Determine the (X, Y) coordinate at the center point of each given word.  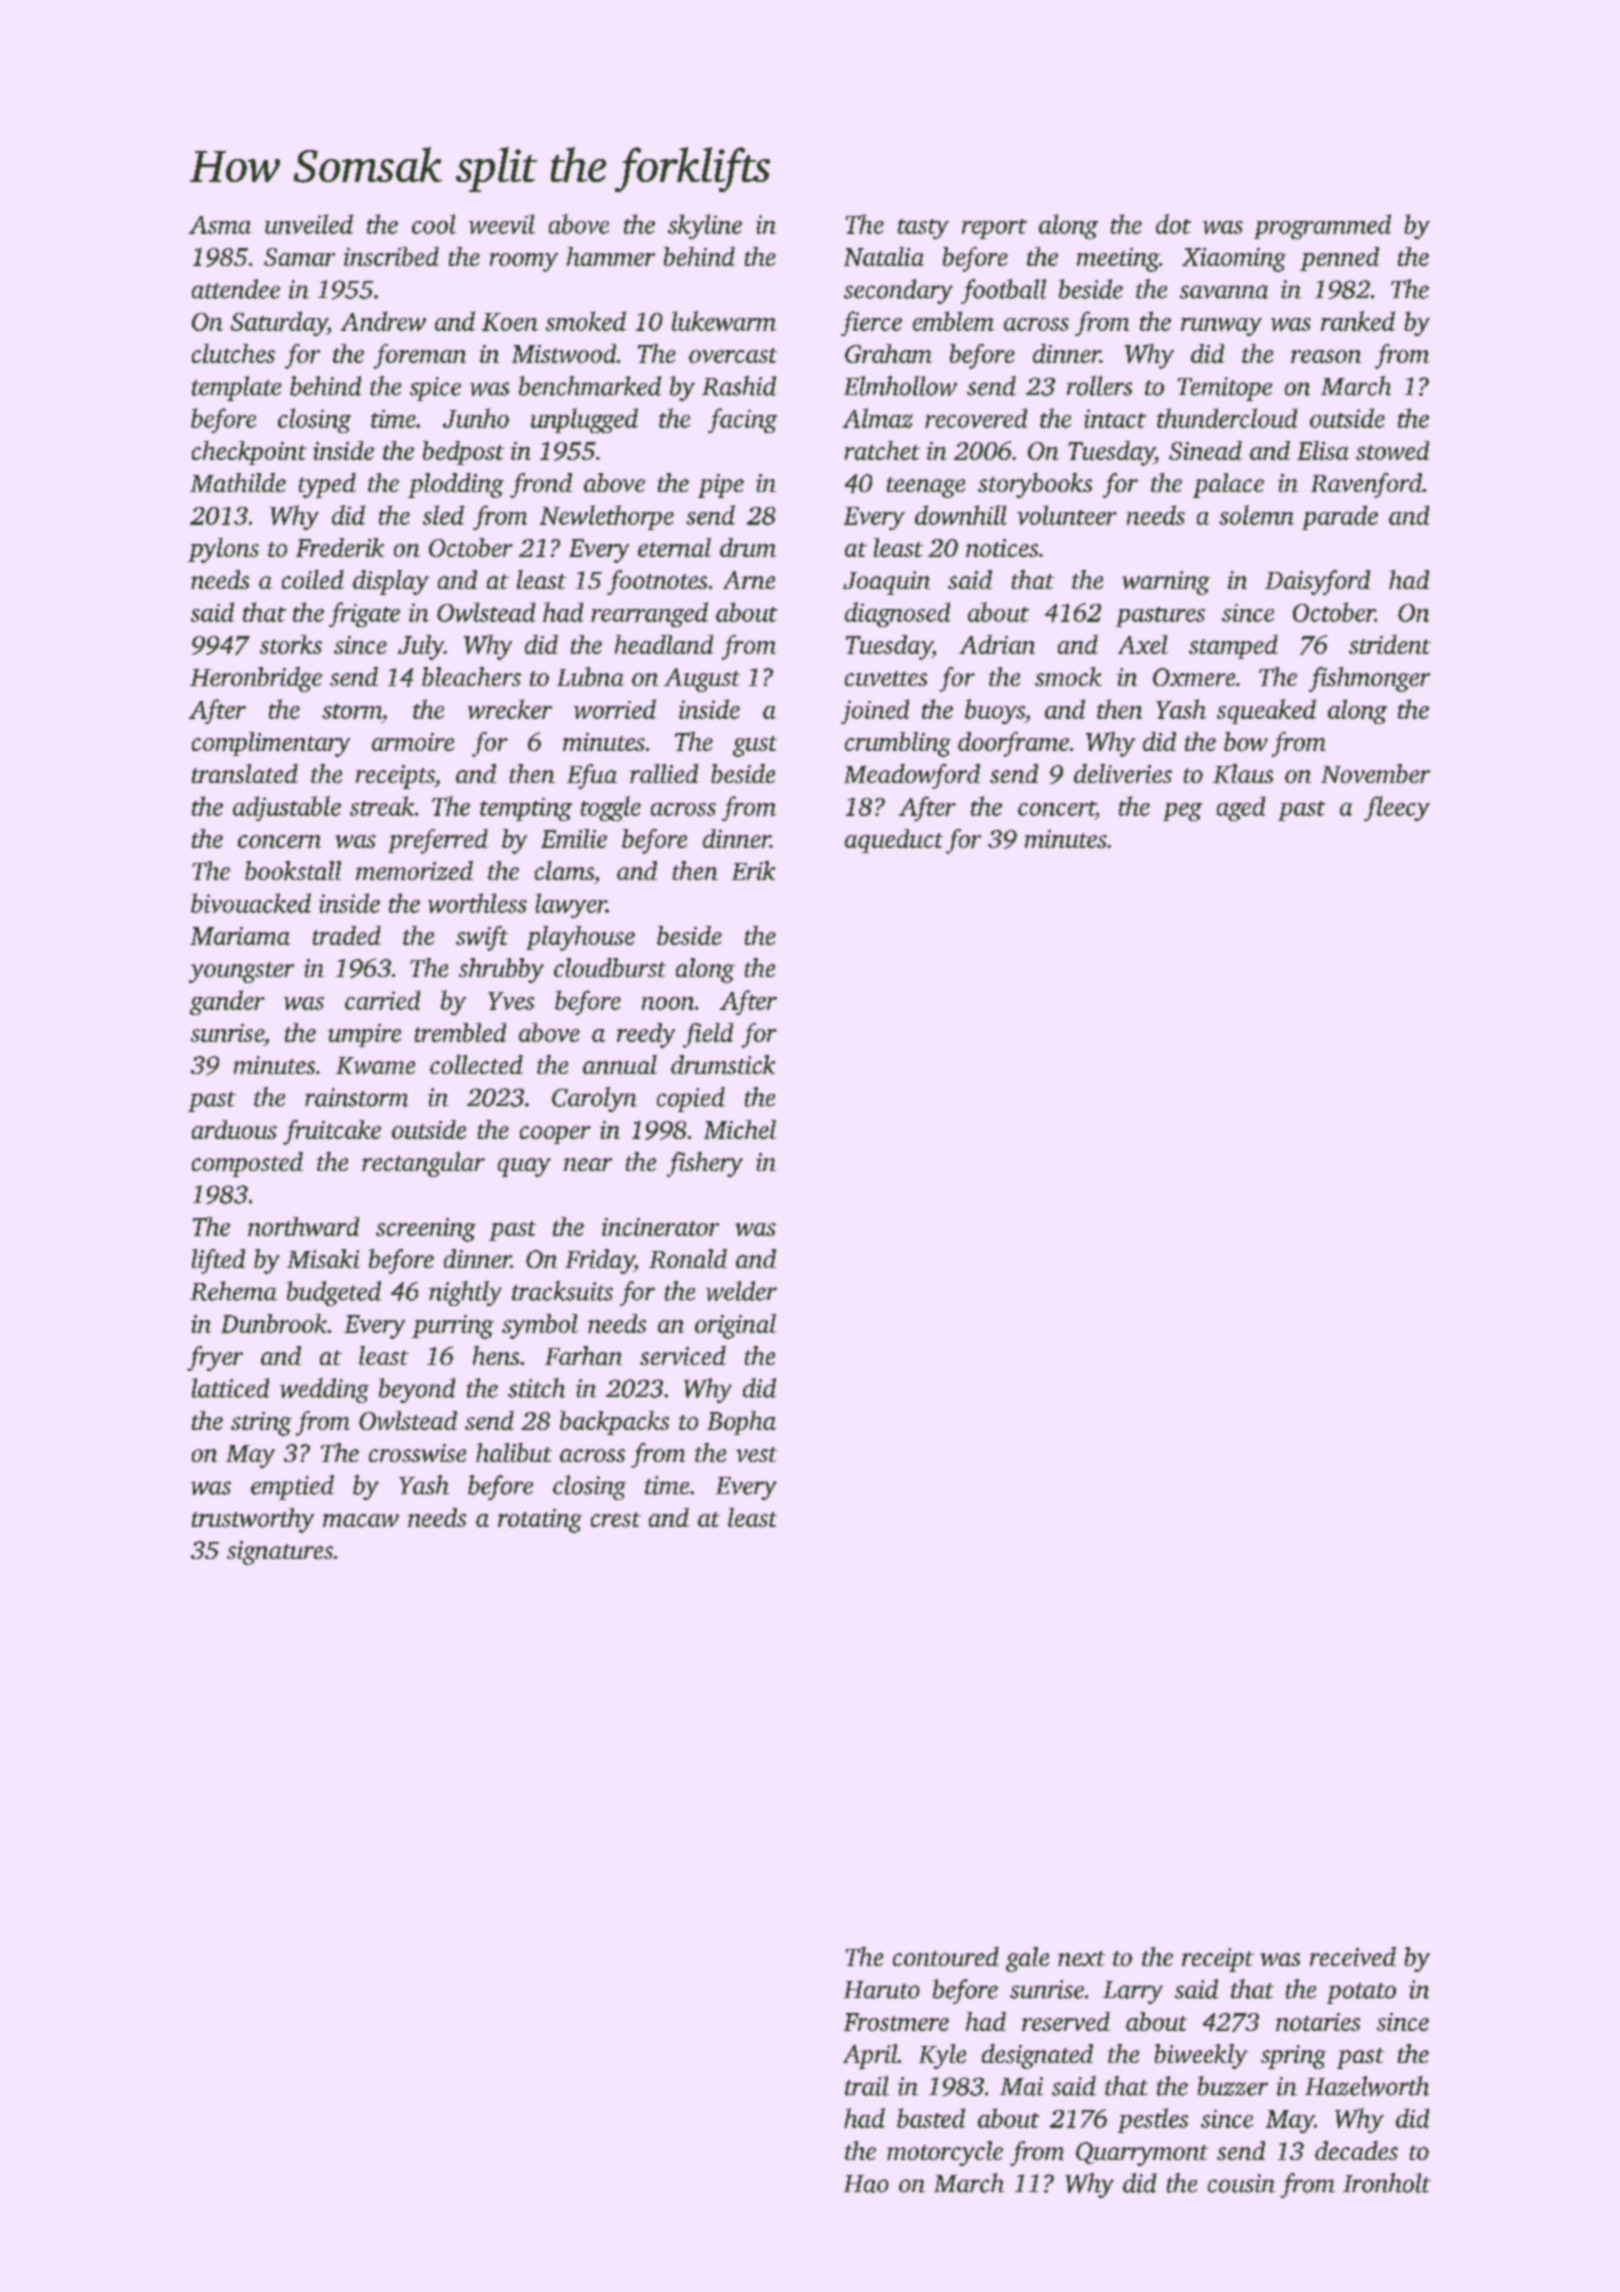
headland (664, 644)
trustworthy (253, 1520)
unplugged (584, 420)
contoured (946, 1956)
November (1375, 773)
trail (867, 2086)
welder (741, 1291)
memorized (414, 870)
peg (1182, 812)
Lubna (590, 676)
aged (1241, 808)
